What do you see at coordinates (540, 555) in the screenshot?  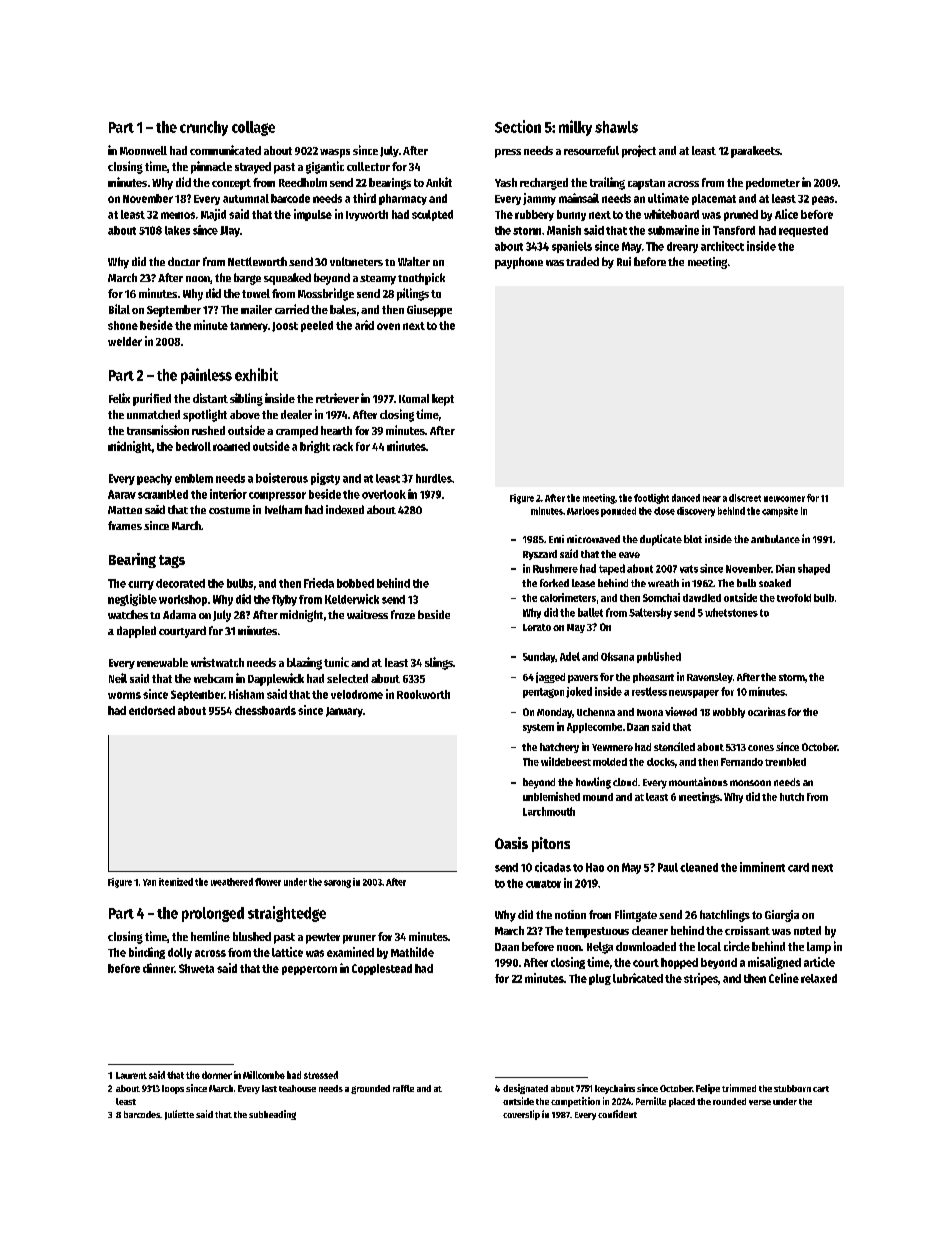 I see `Ryszard` at bounding box center [540, 555].
